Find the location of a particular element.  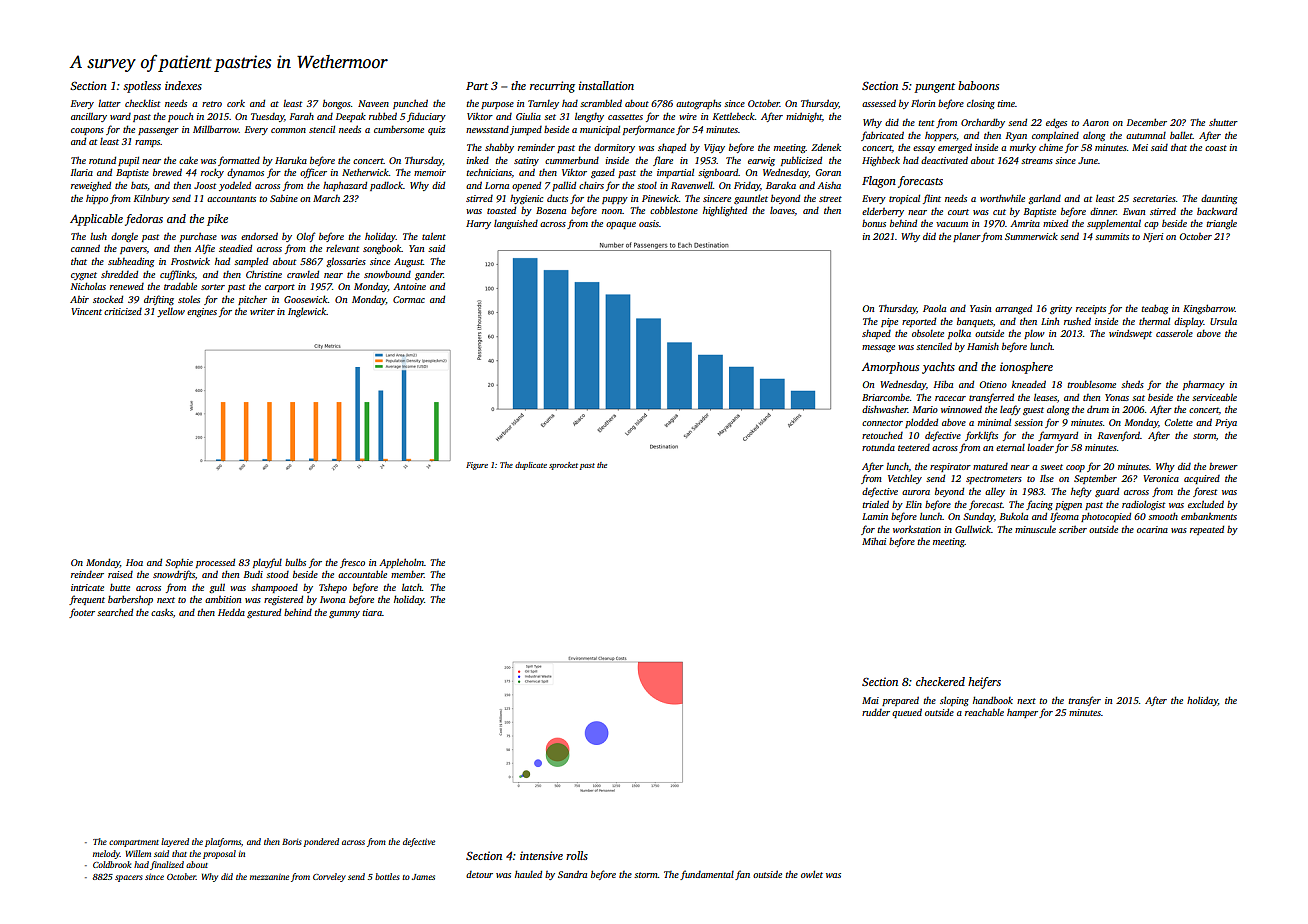

pupil is located at coordinates (128, 161).
